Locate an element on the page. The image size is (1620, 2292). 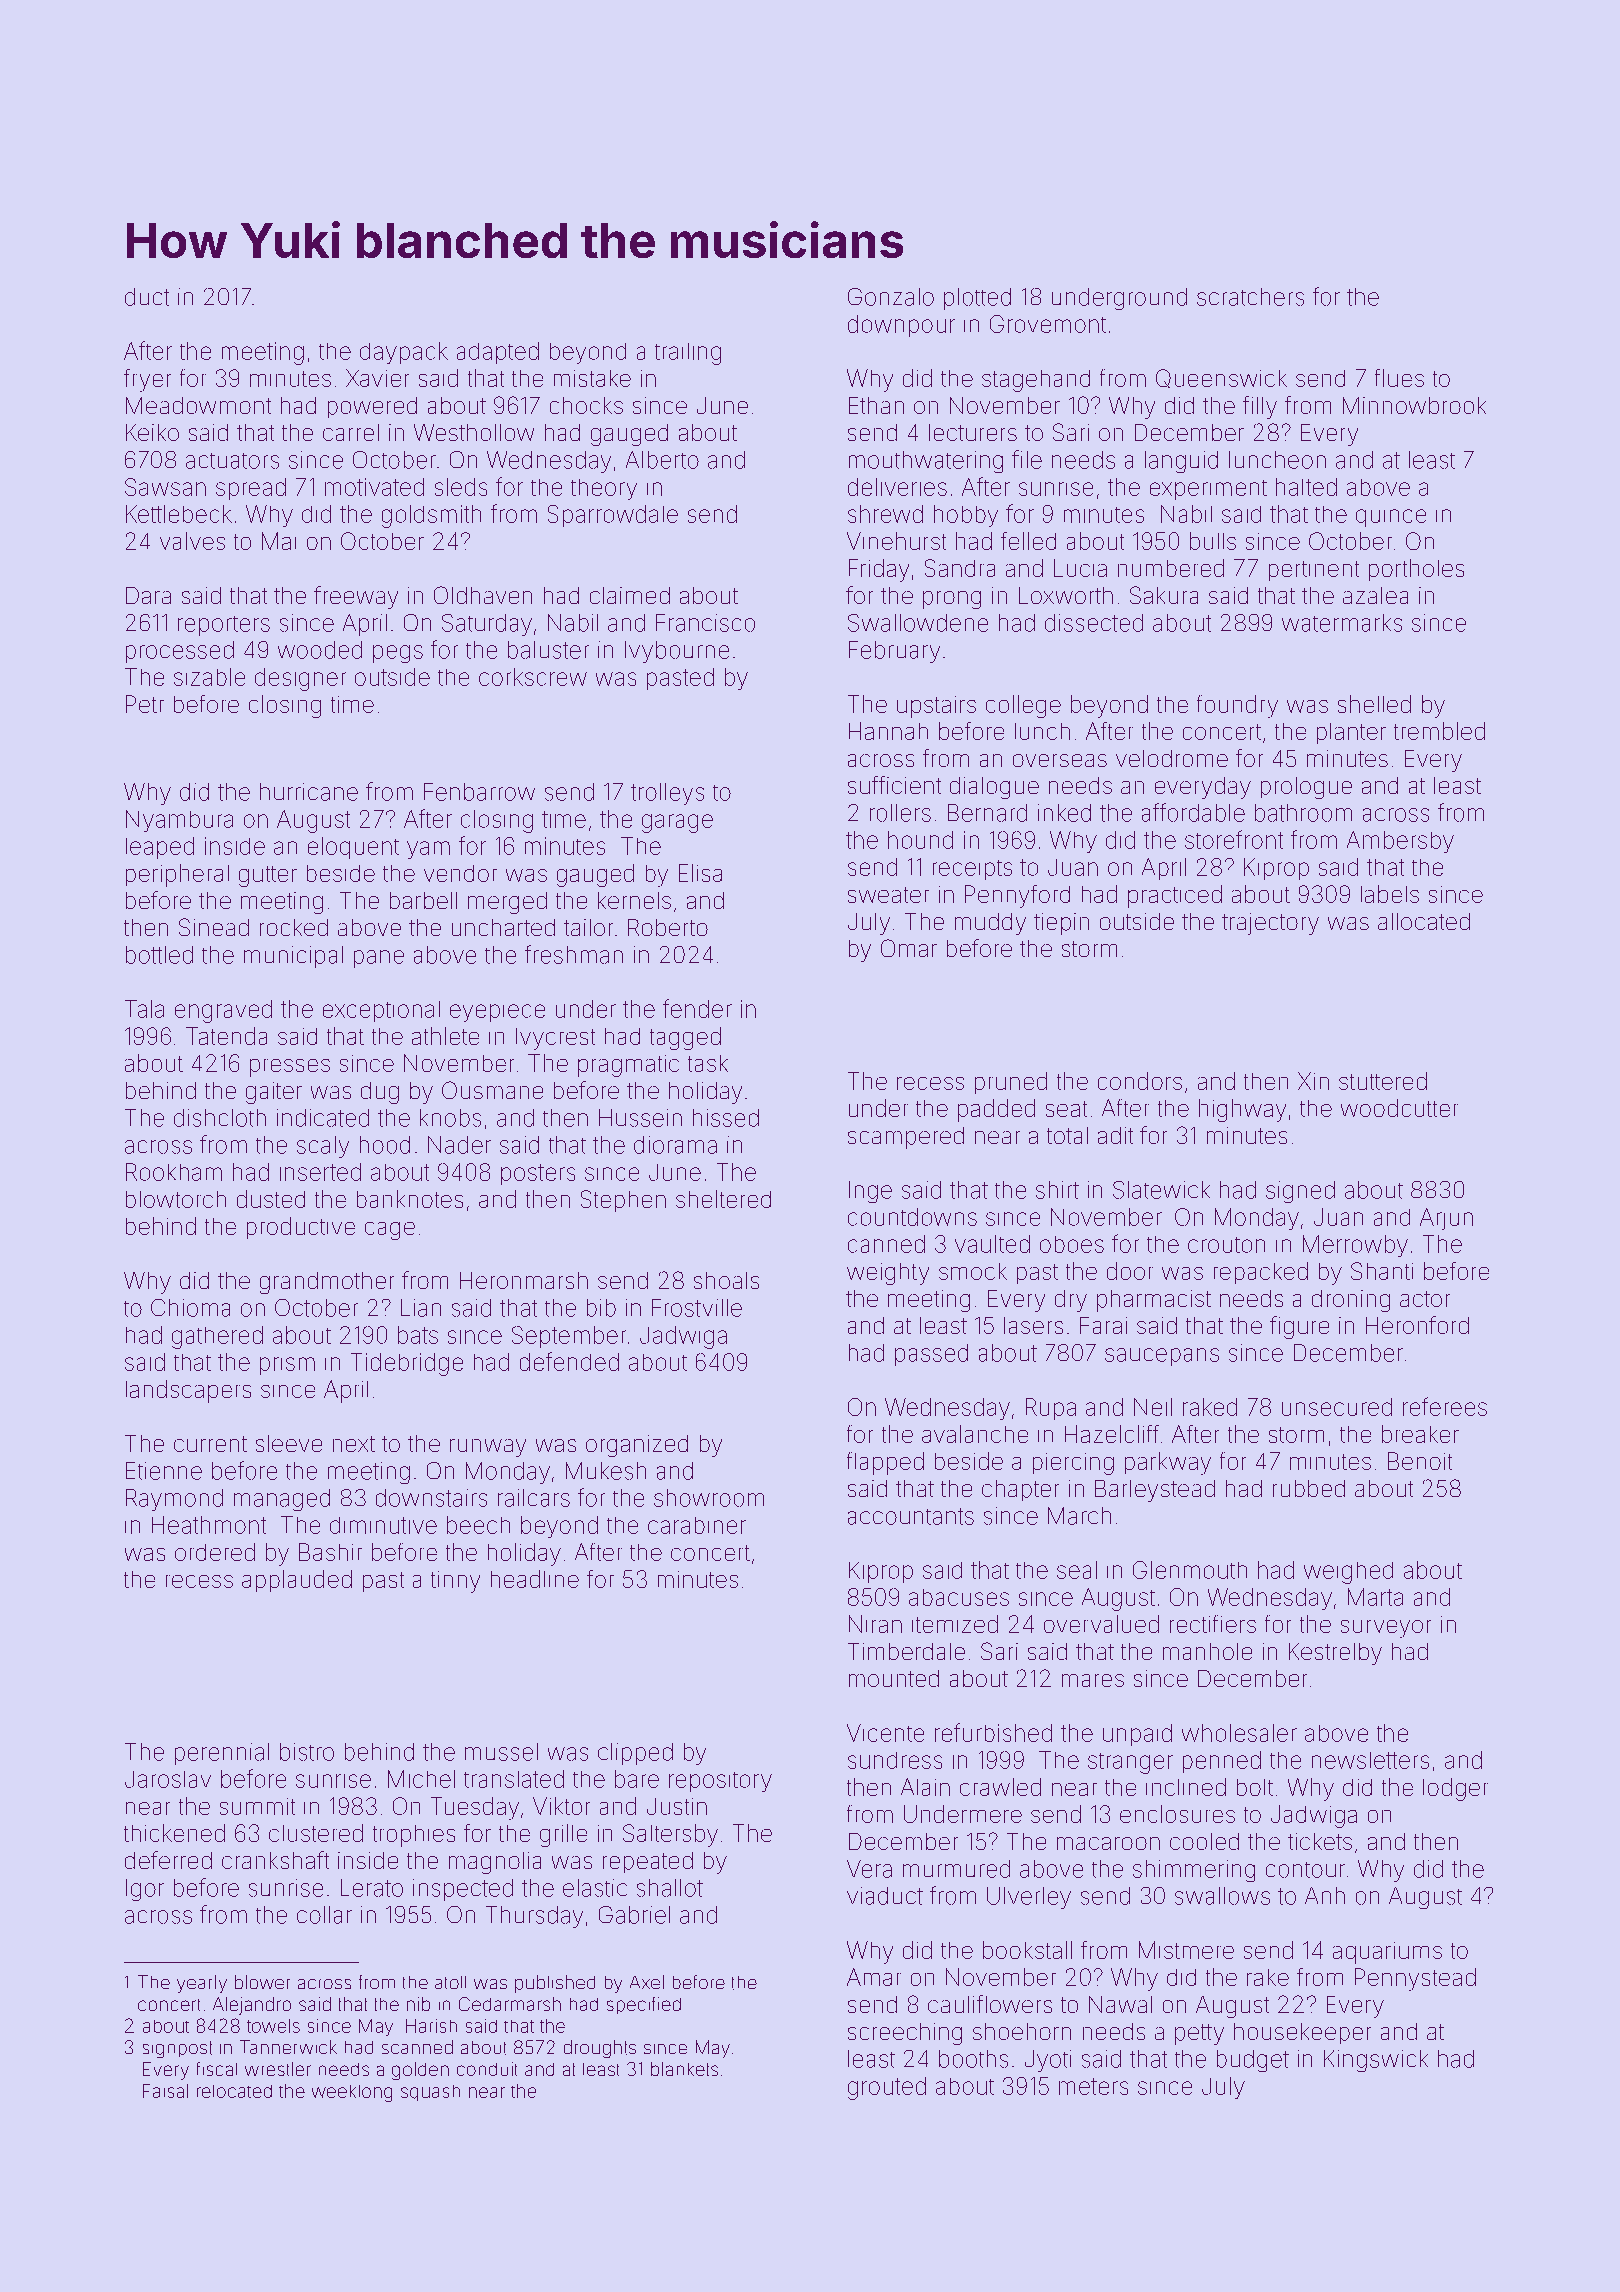
Niran is located at coordinates (875, 1624).
